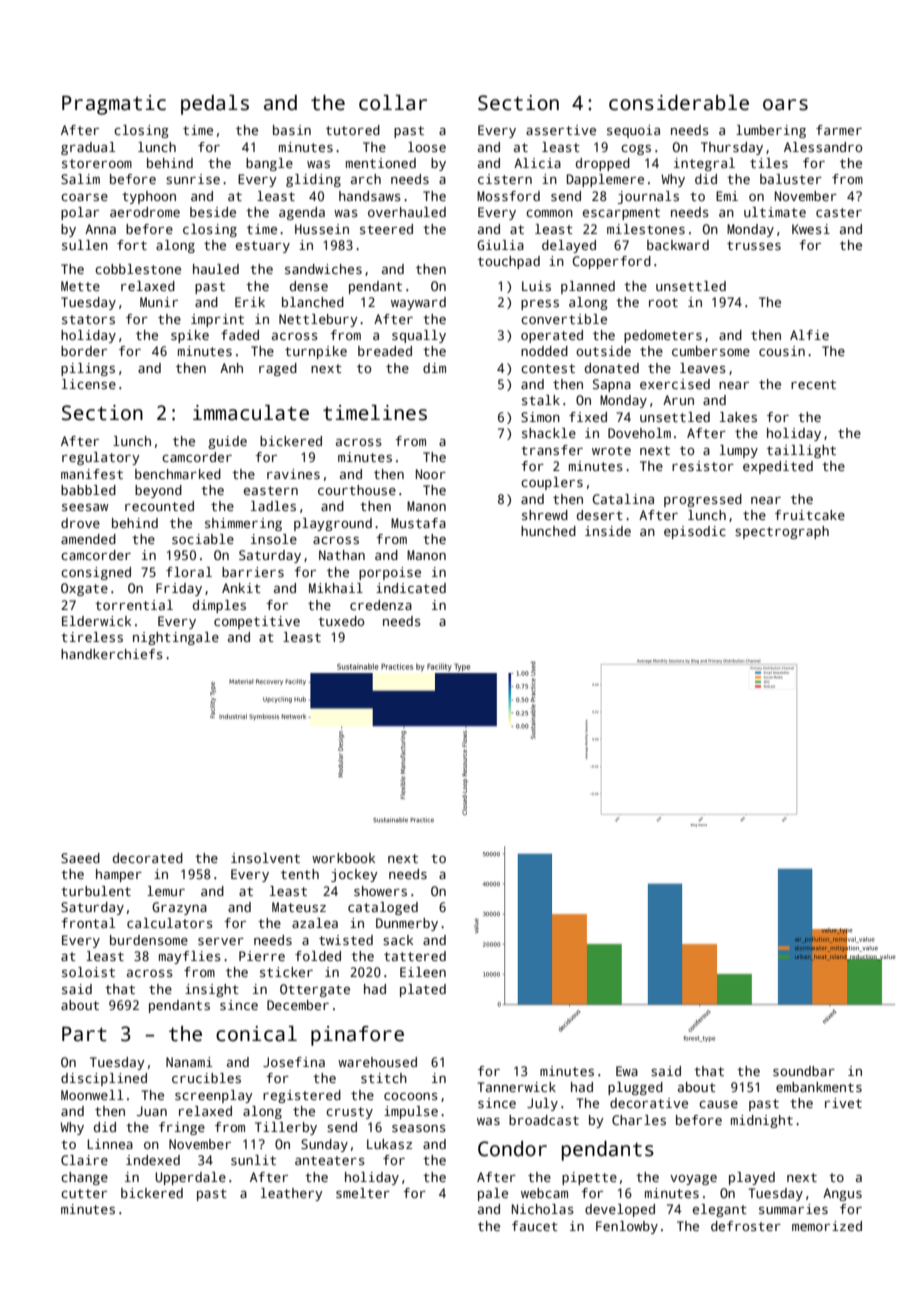 This page has width=924, height=1308. What do you see at coordinates (827, 1226) in the page?
I see `memorized` at bounding box center [827, 1226].
